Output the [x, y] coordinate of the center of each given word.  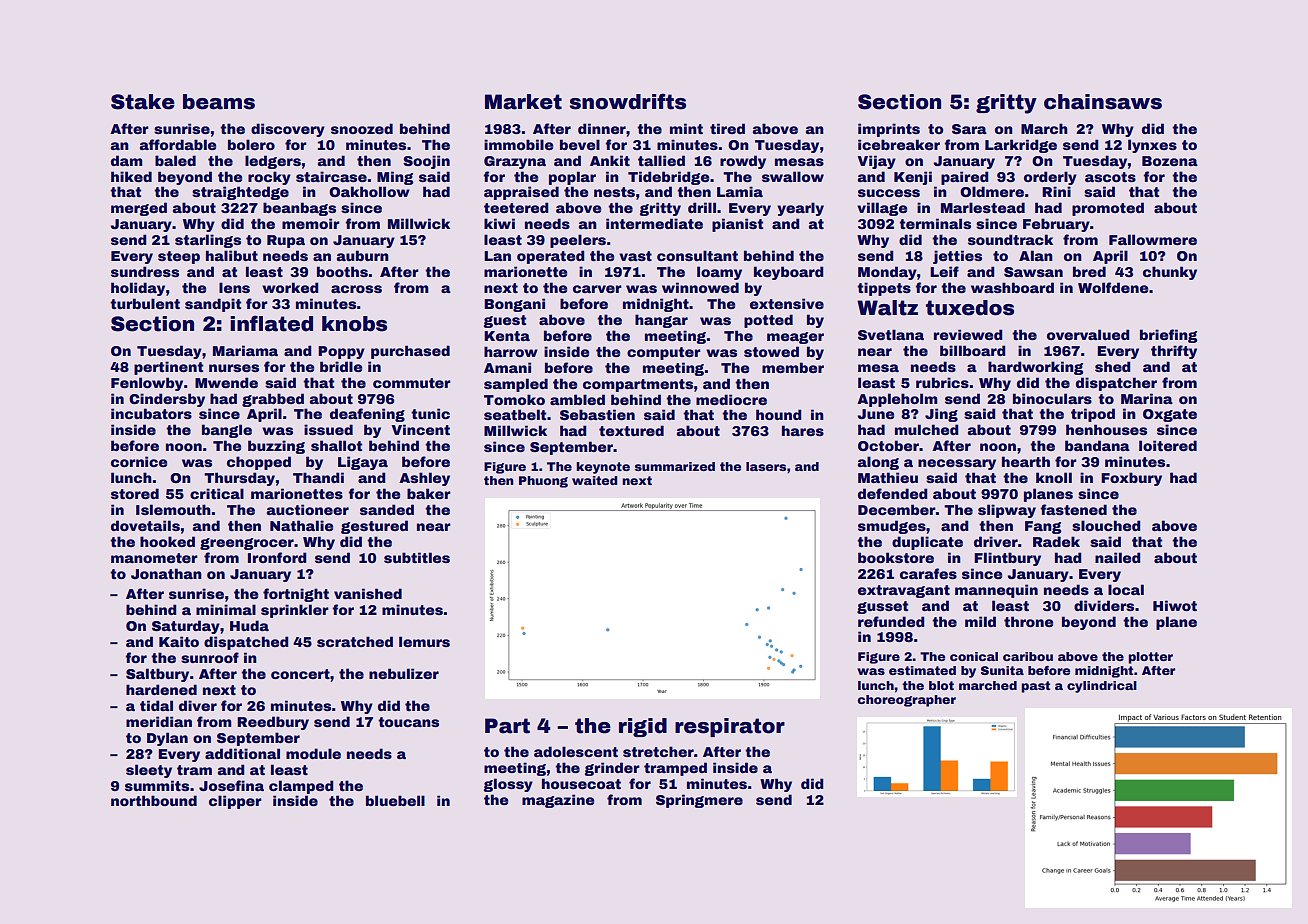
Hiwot [1175, 605]
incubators [151, 413]
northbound [154, 800]
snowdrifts [628, 101]
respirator [730, 727]
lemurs [424, 641]
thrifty [1174, 352]
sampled [516, 385]
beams [219, 102]
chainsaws [1103, 102]
